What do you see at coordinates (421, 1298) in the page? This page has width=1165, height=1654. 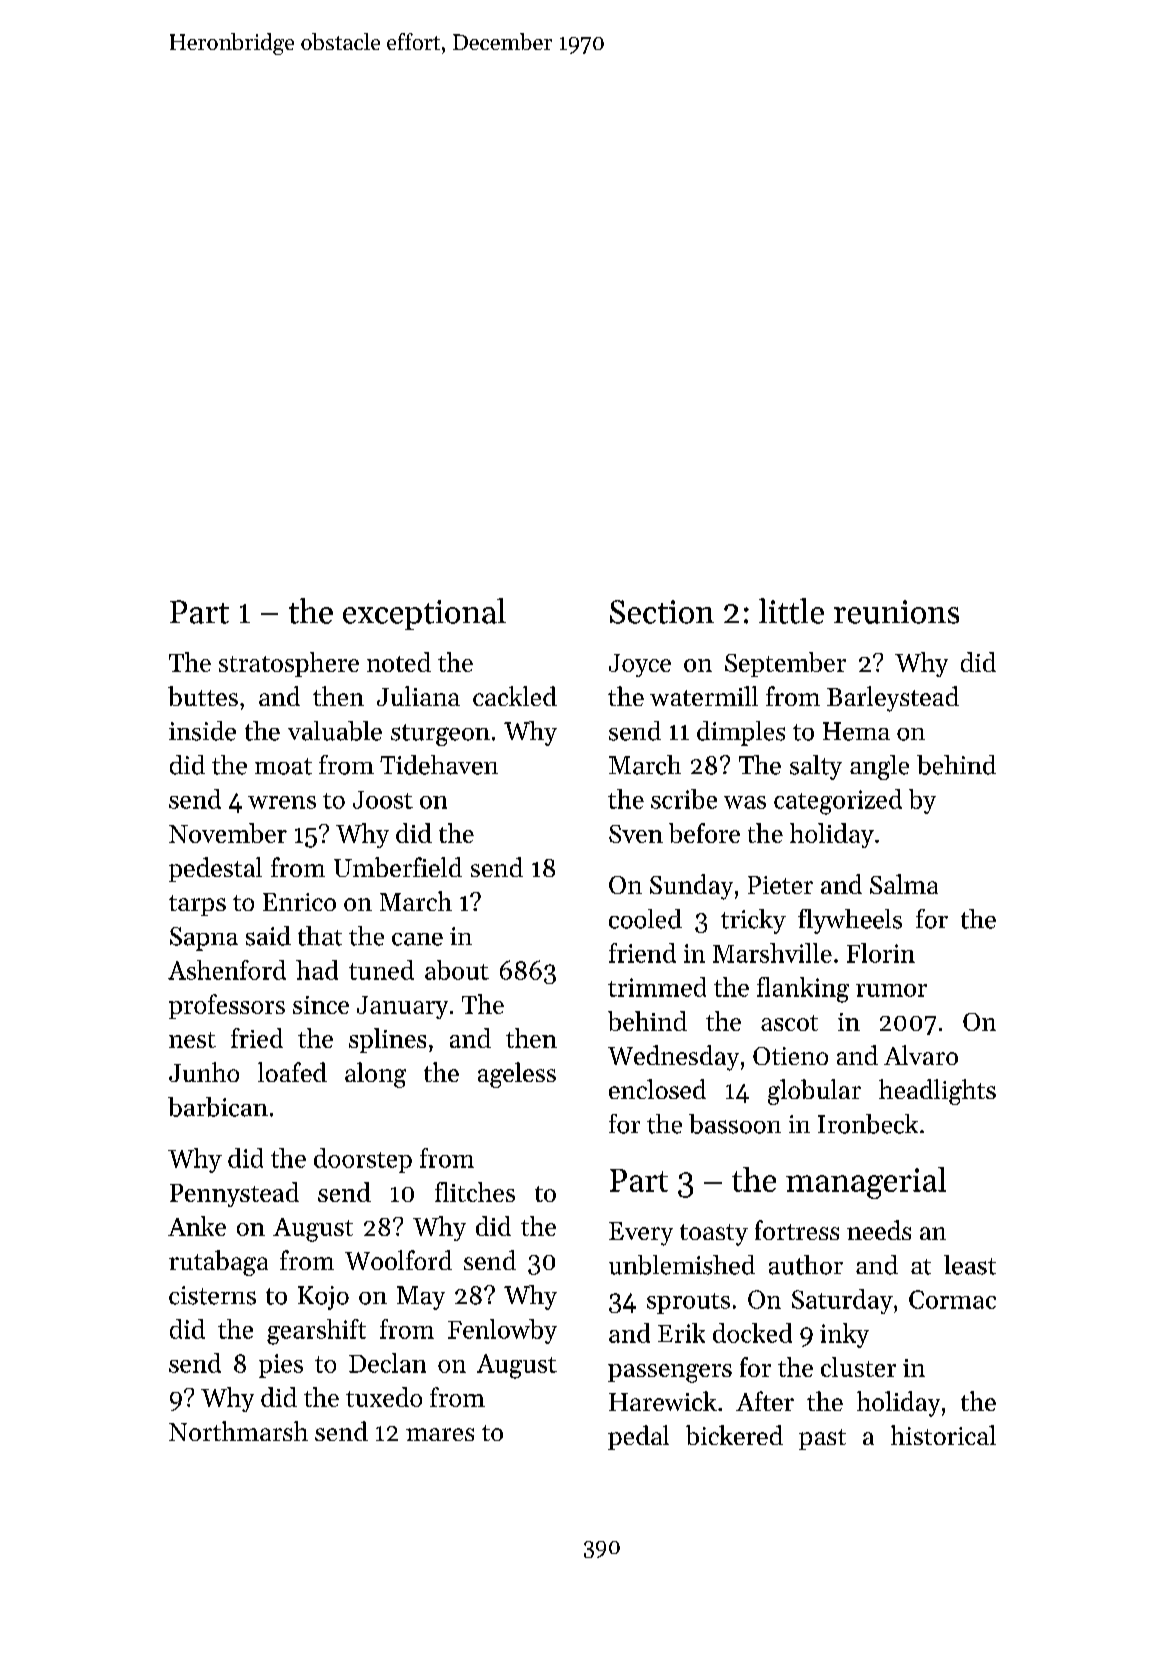 I see `May` at bounding box center [421, 1298].
